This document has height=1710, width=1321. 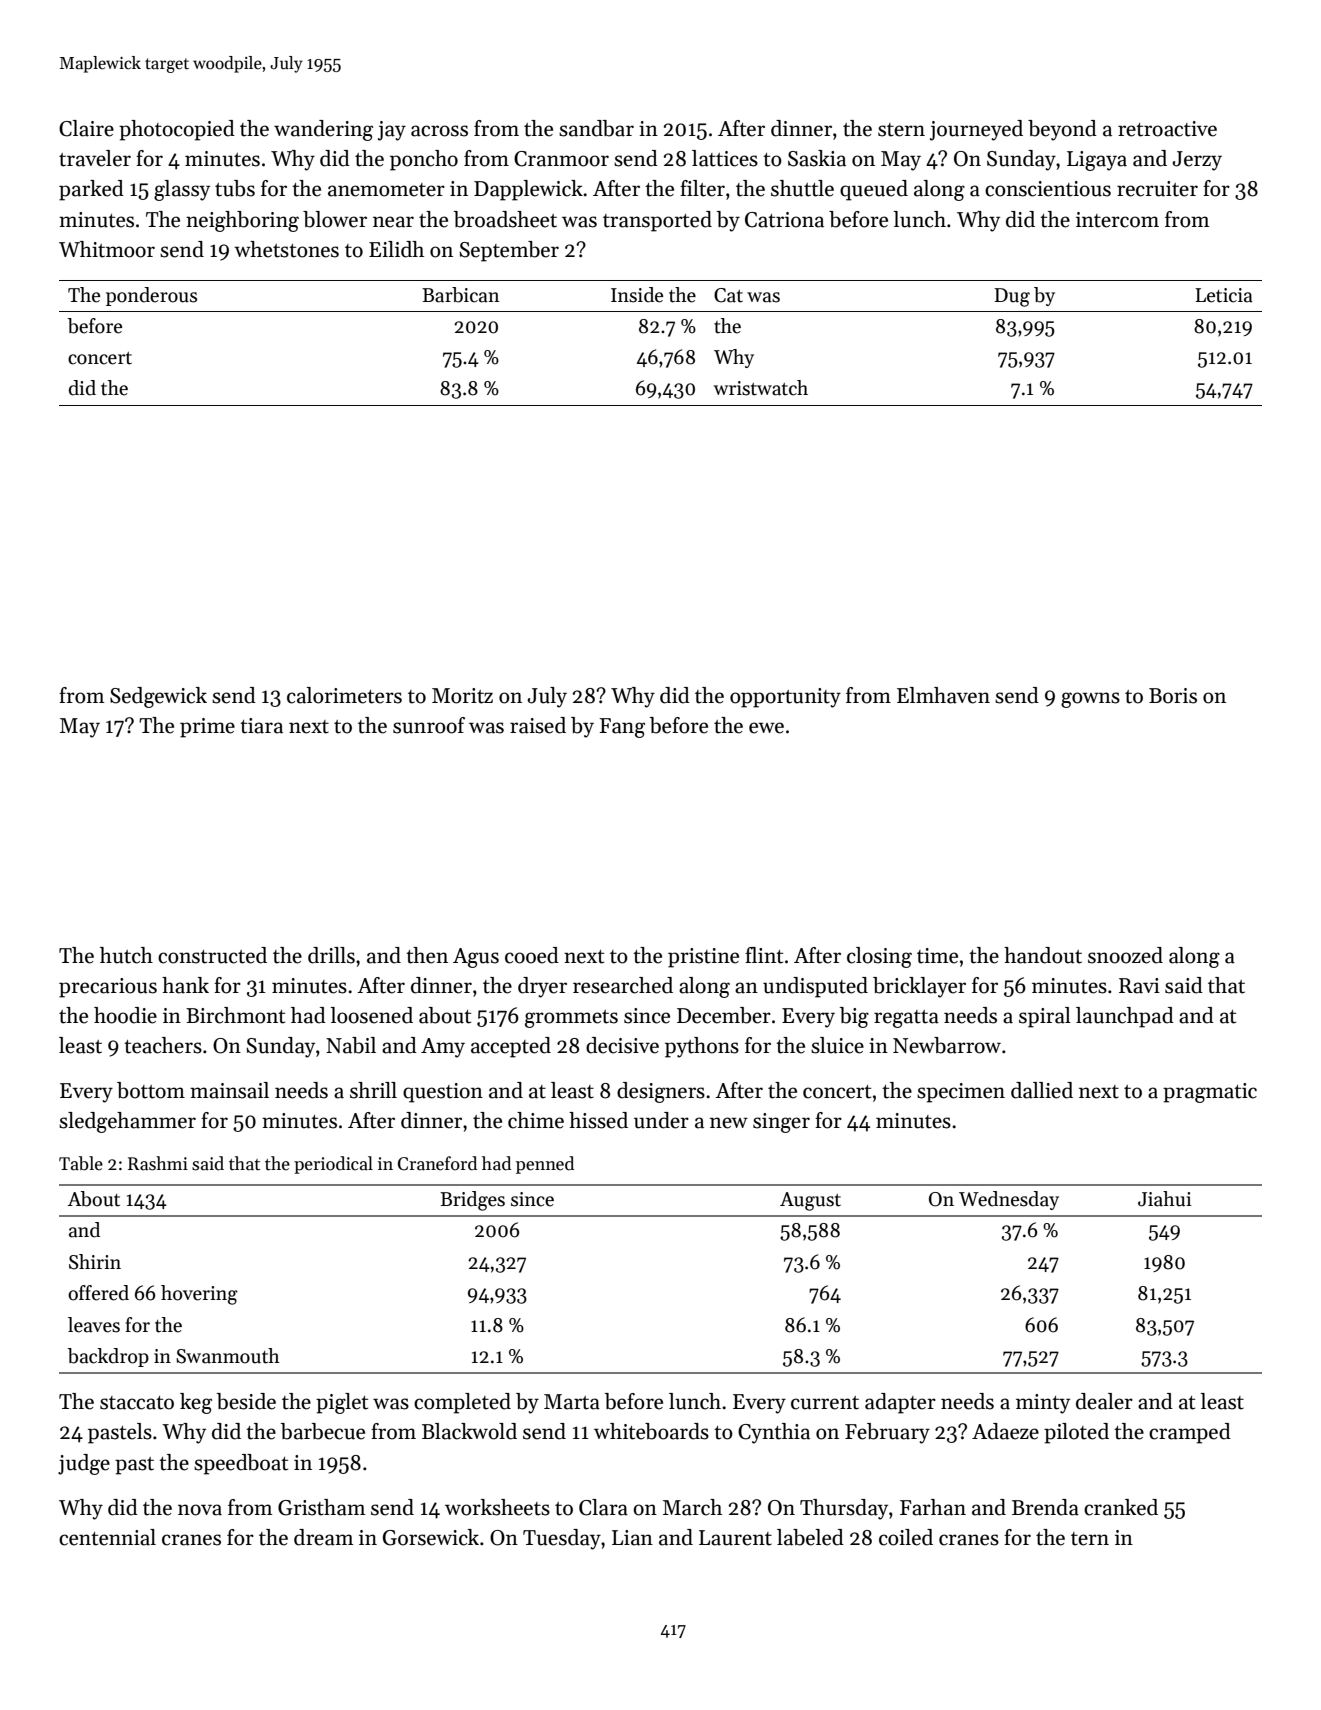 I want to click on centennial, so click(x=107, y=1537).
